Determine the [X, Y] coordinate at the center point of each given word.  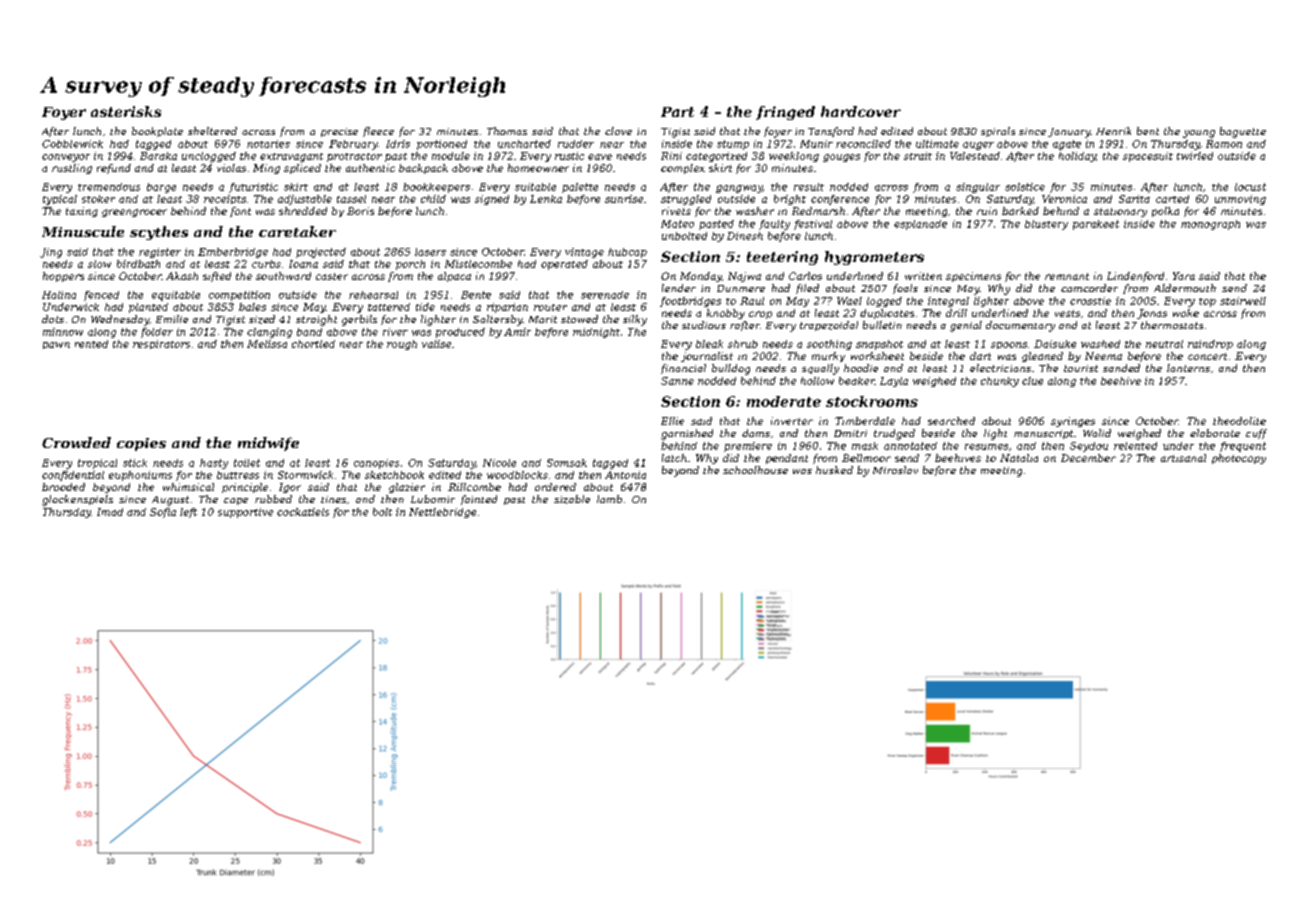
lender [679, 288]
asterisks [126, 111]
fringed [785, 113]
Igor [290, 488]
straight [316, 320]
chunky [1000, 382]
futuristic [253, 188]
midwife [268, 444]
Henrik [1113, 131]
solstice [1025, 187]
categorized [716, 157]
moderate [784, 401]
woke [1186, 313]
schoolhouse [755, 470]
